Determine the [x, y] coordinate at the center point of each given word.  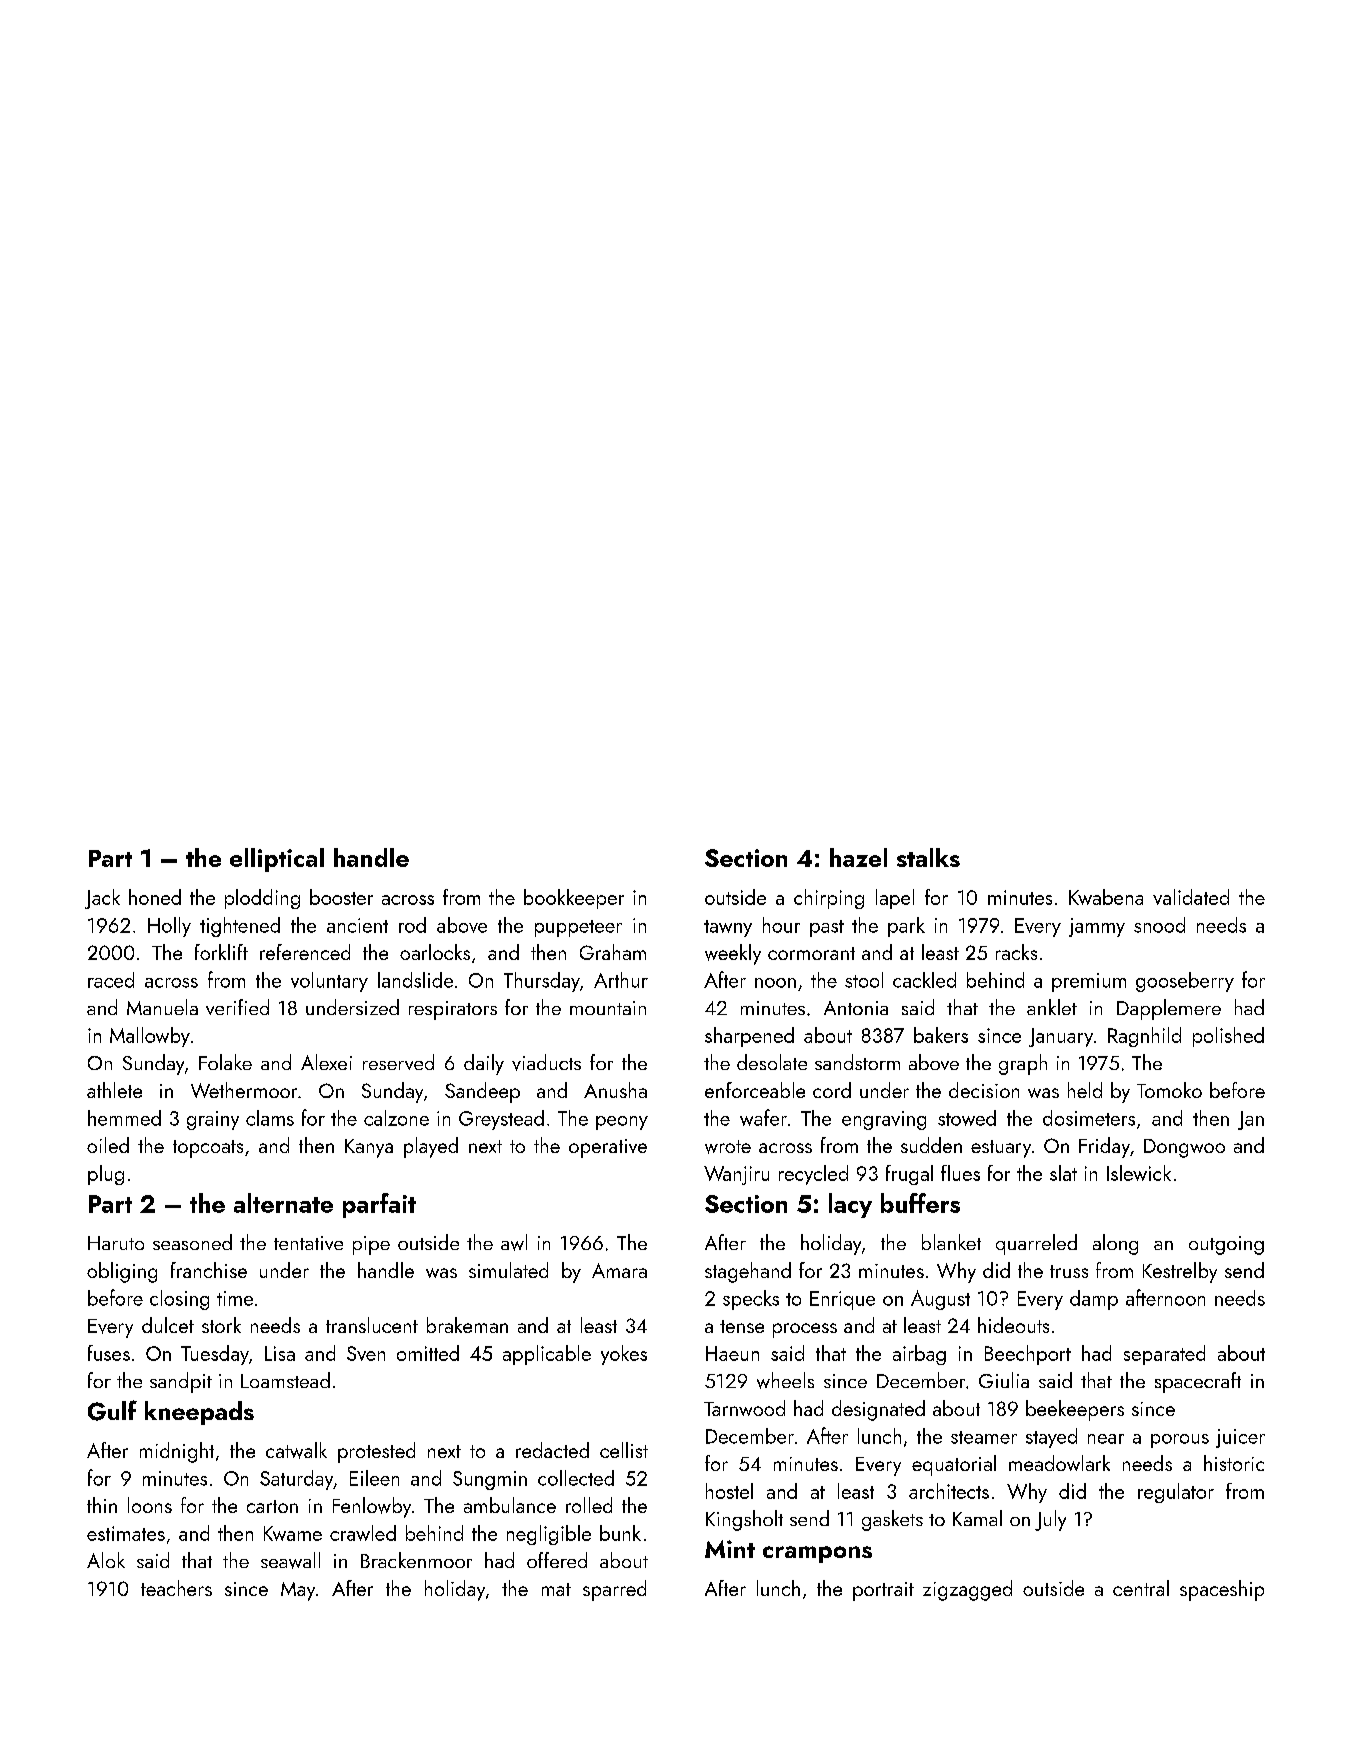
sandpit [181, 1382]
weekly [733, 954]
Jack [102, 899]
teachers [176, 1588]
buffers [920, 1203]
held [1085, 1090]
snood [1159, 925]
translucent [372, 1325]
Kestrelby [1180, 1272]
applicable [547, 1355]
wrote [728, 1147]
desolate [772, 1062]
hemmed [124, 1118]
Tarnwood [744, 1408]
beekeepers [1075, 1410]
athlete [114, 1090]
